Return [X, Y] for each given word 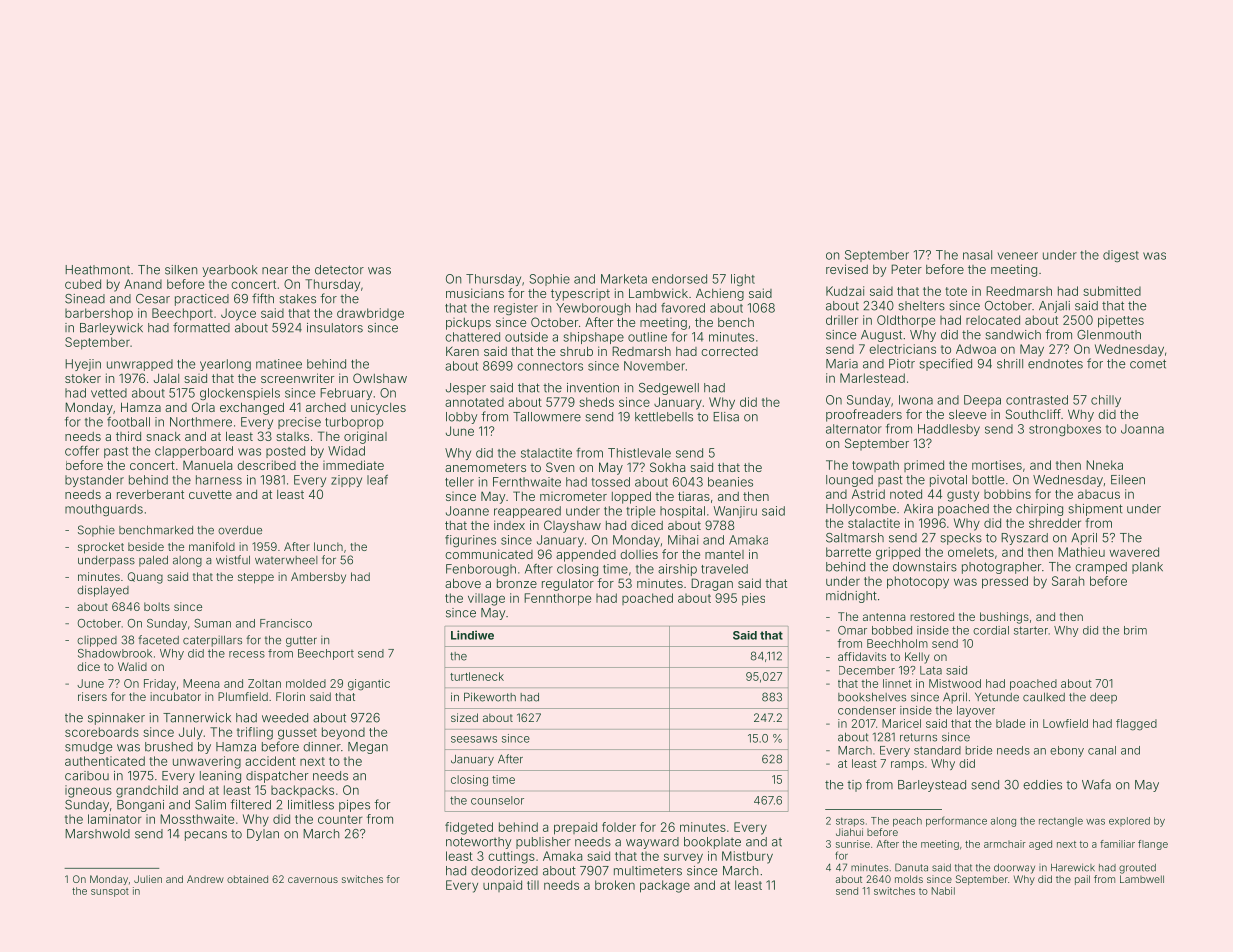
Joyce [238, 314]
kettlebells [664, 417]
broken [615, 885]
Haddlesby [949, 430]
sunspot [110, 892]
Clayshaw [572, 526]
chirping [1039, 510]
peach [907, 822]
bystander [94, 481]
